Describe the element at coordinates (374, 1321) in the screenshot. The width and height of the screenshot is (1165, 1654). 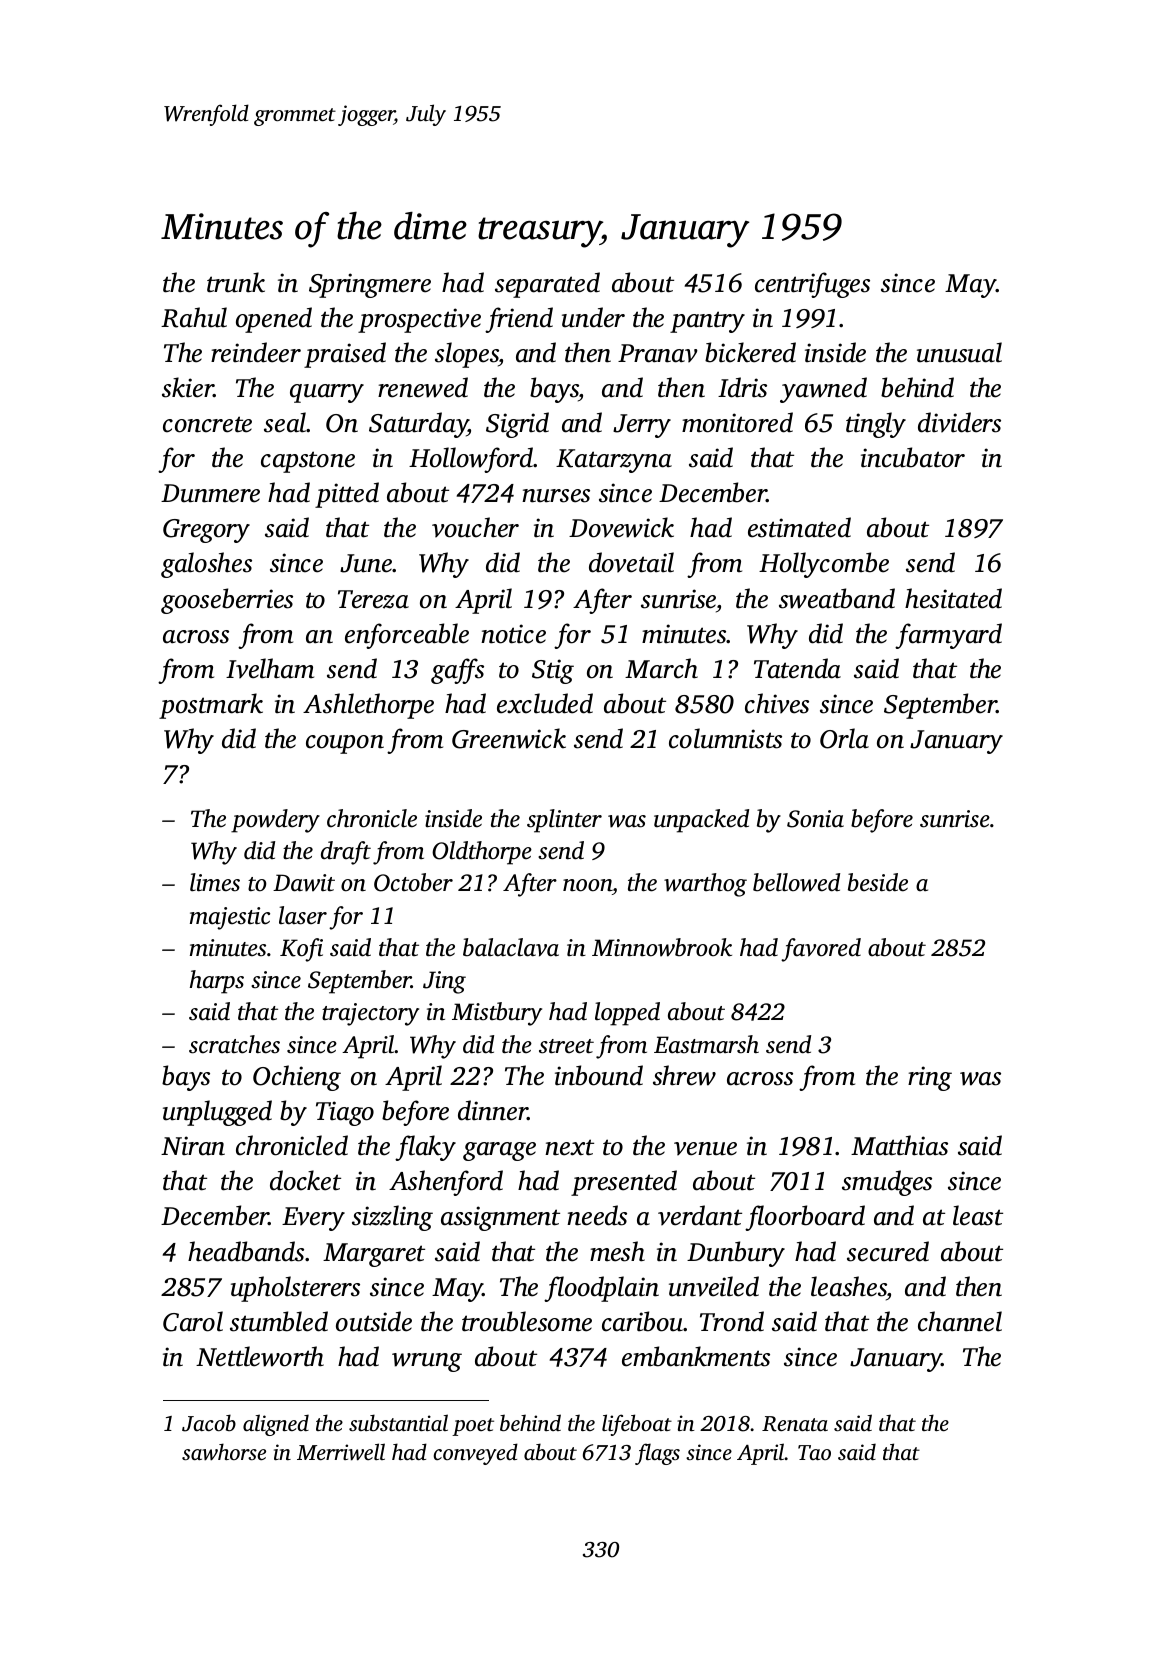
I see `outside` at that location.
